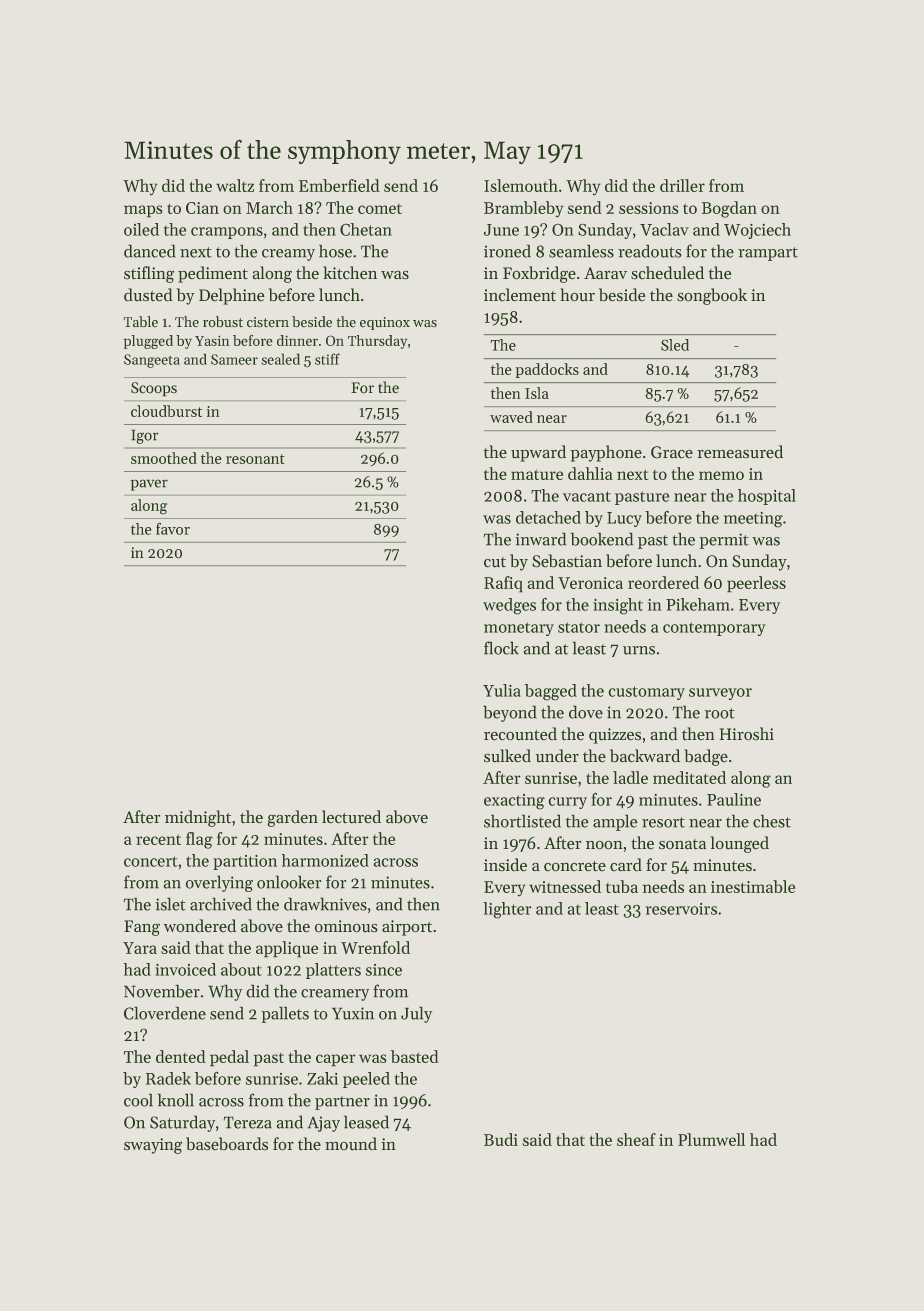 This document has width=924, height=1311. What do you see at coordinates (229, 1058) in the document?
I see `pedal` at bounding box center [229, 1058].
